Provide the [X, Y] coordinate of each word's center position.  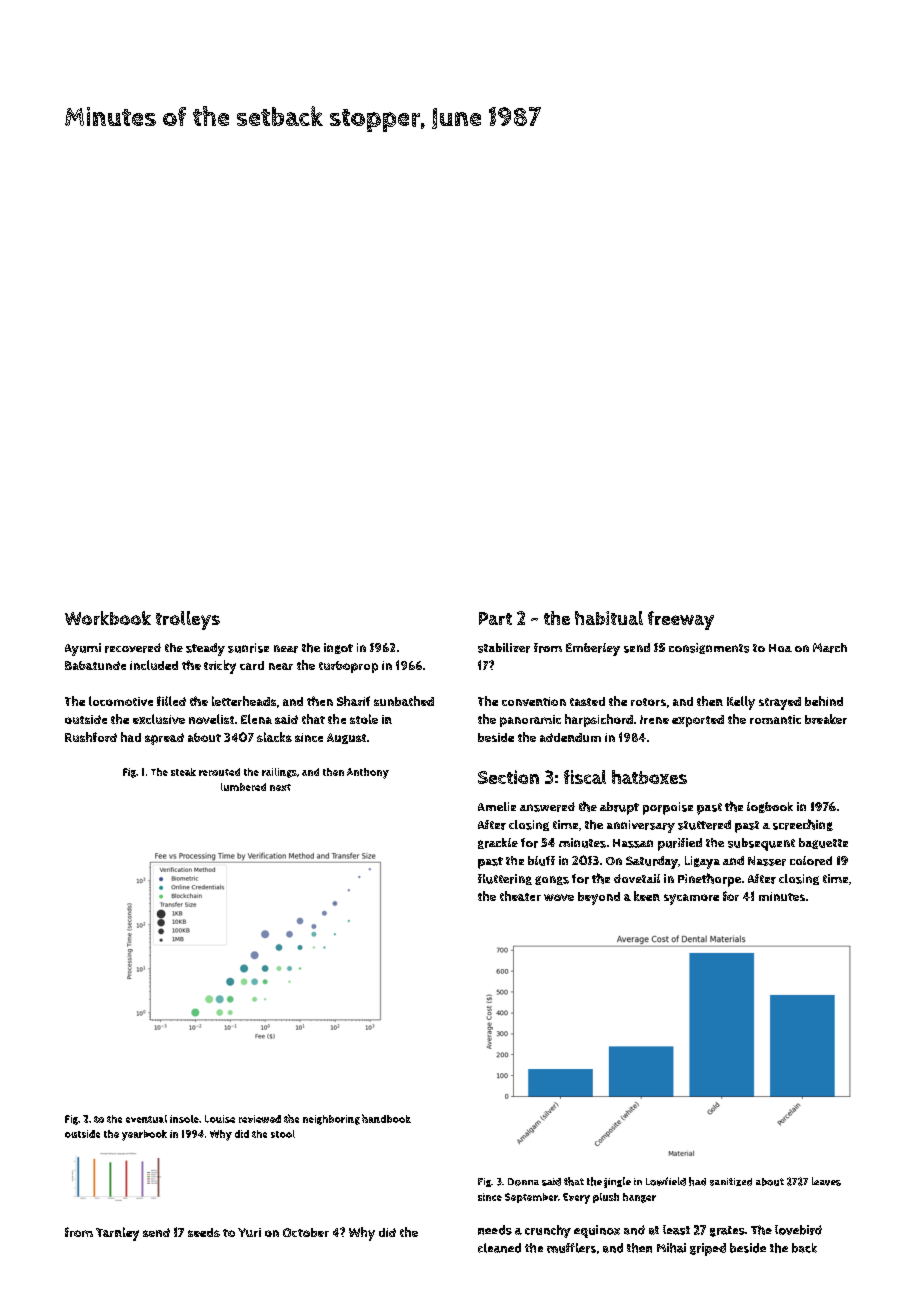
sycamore [691, 899]
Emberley [593, 649]
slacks [274, 737]
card [252, 665]
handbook [386, 1118]
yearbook [144, 1135]
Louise [220, 1119]
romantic [775, 719]
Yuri [249, 1232]
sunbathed [404, 701]
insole [184, 1119]
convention [534, 701]
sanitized [731, 1182]
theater [520, 896]
